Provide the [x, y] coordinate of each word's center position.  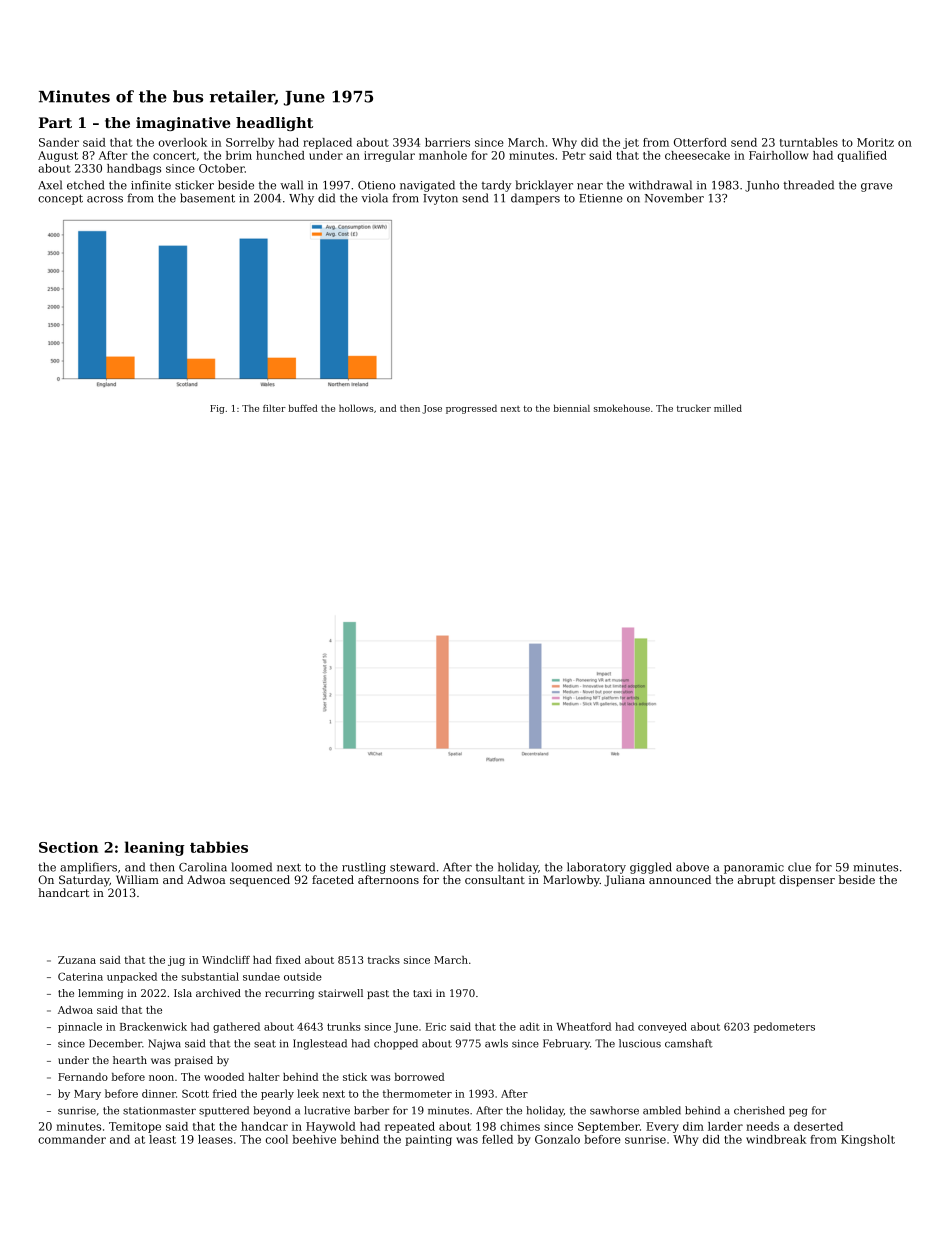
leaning [154, 848]
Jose [432, 409]
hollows [356, 408]
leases [215, 1139]
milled [728, 408]
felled [497, 1139]
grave [876, 187]
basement [207, 198]
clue [799, 867]
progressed [471, 409]
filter [274, 408]
